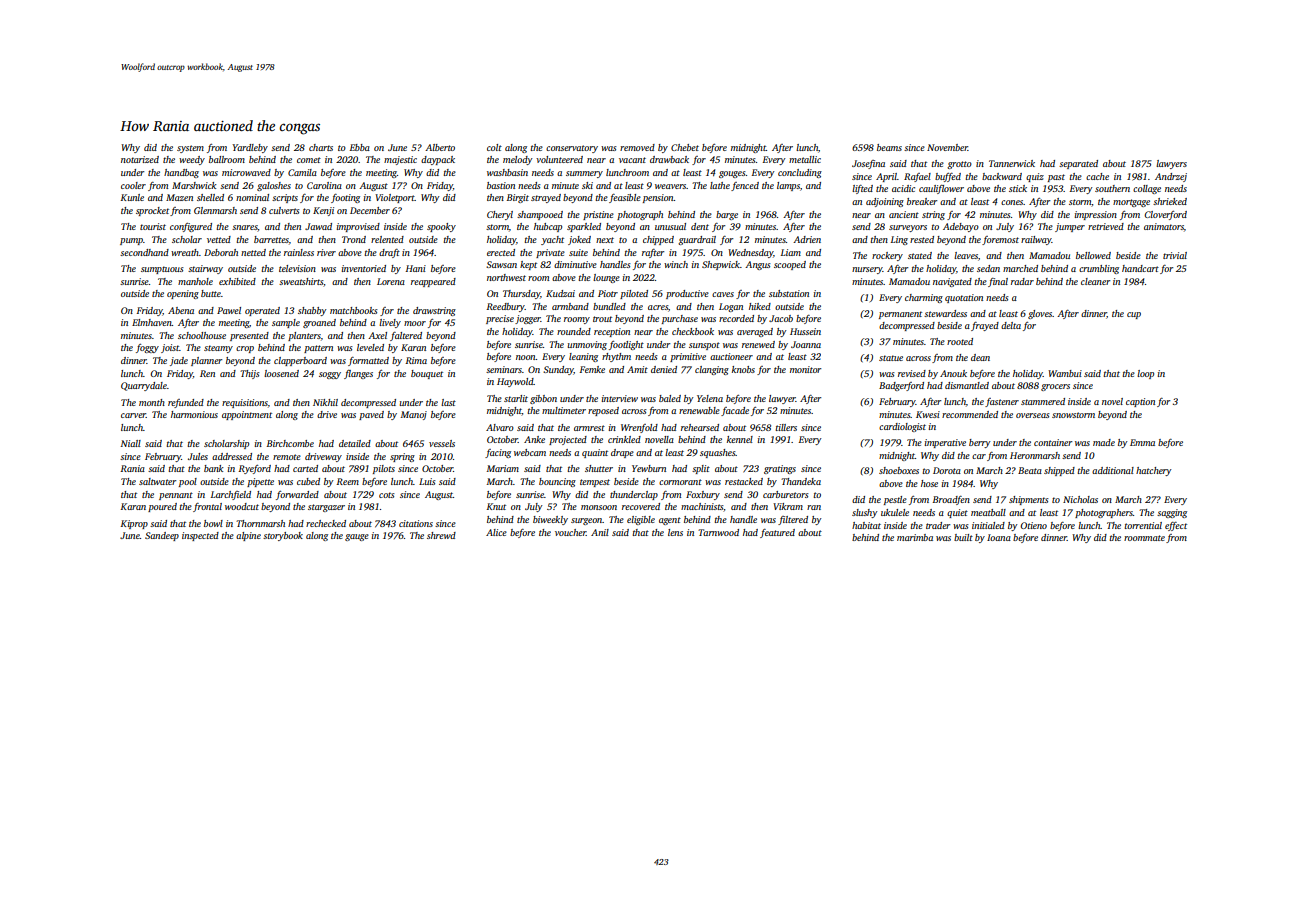 The height and width of the document is (924, 1308). What do you see at coordinates (242, 506) in the document?
I see `woodcut` at bounding box center [242, 506].
